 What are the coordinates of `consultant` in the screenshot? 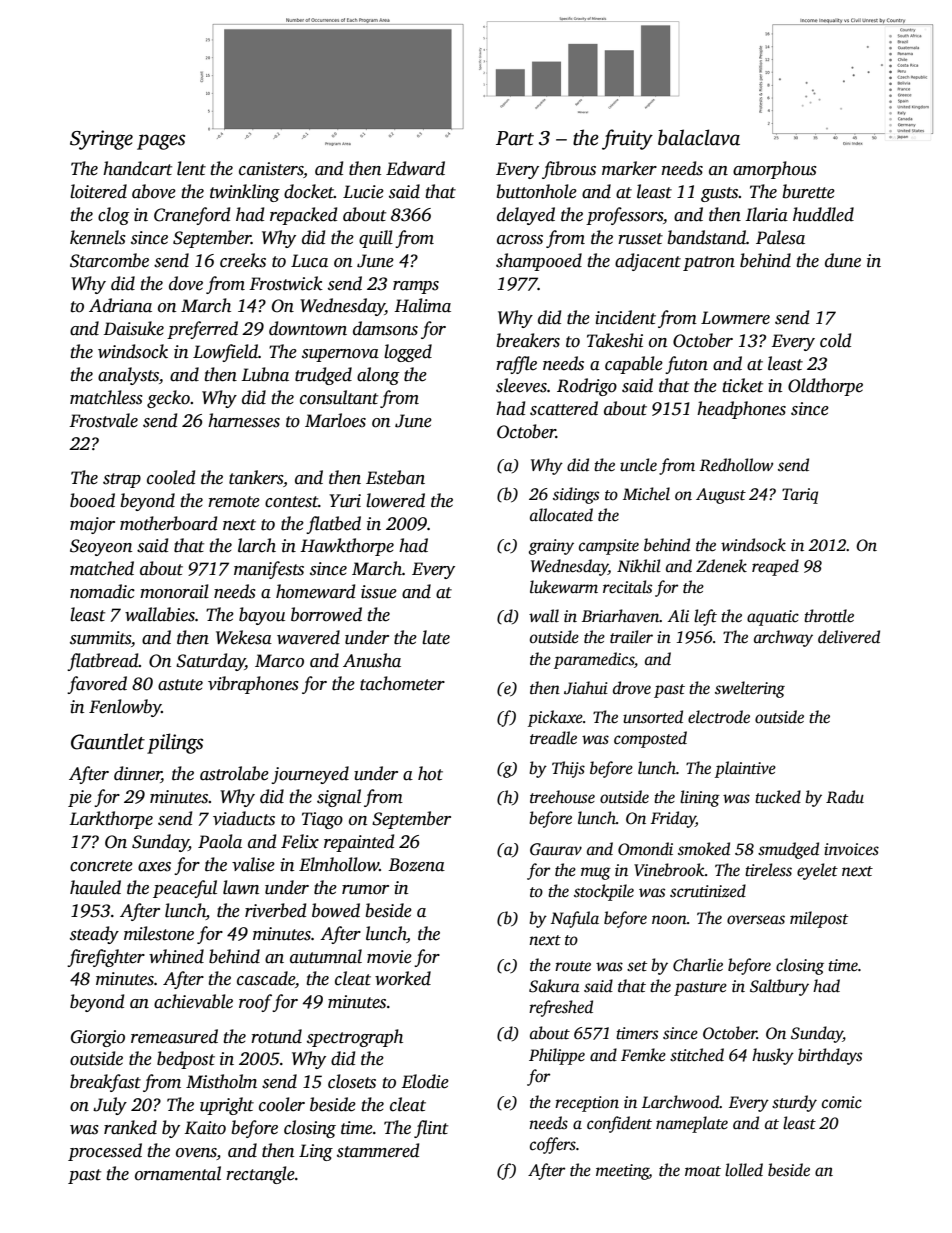 It's located at (339, 397).
